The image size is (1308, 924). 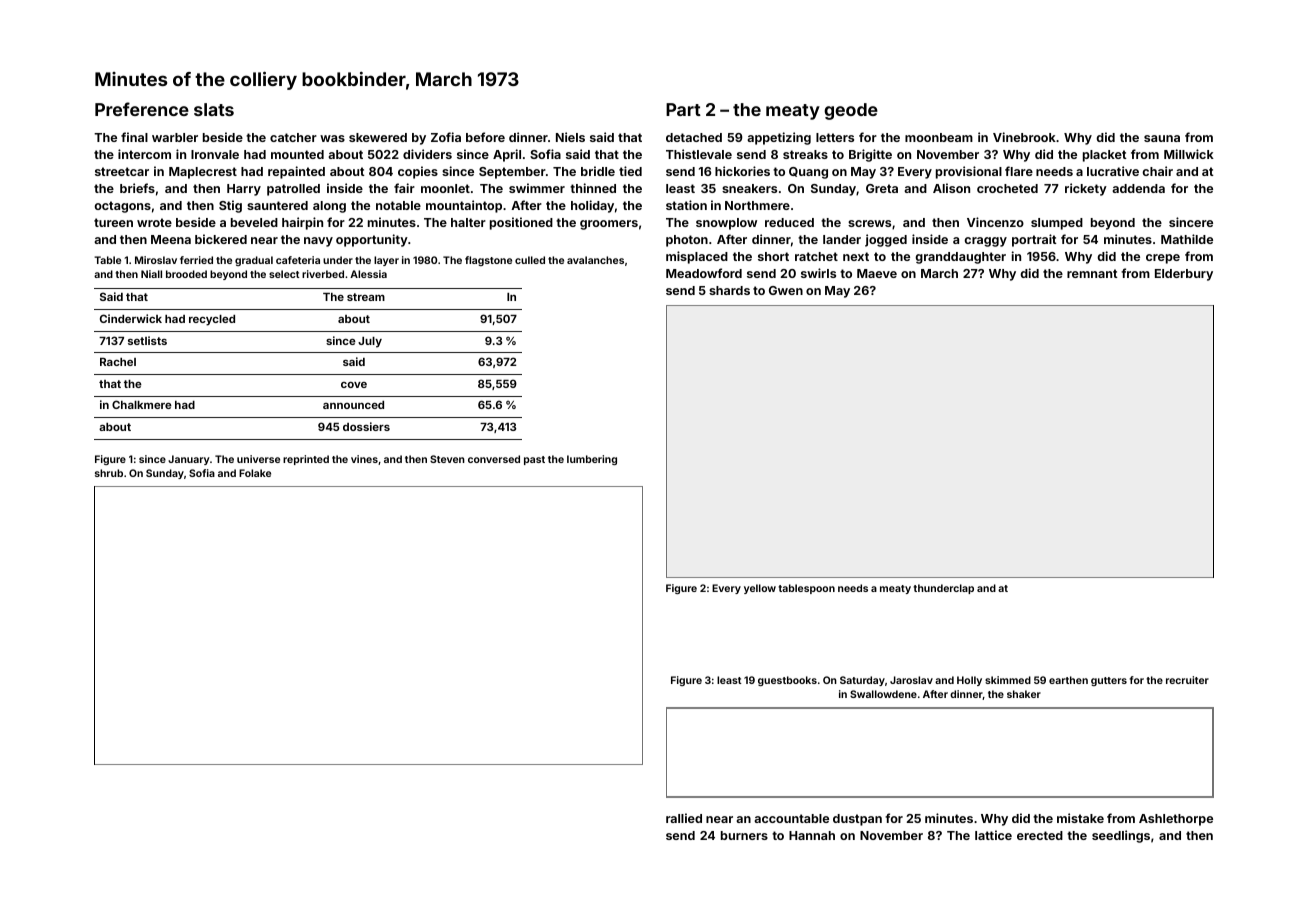 What do you see at coordinates (683, 109) in the image?
I see `Part` at bounding box center [683, 109].
